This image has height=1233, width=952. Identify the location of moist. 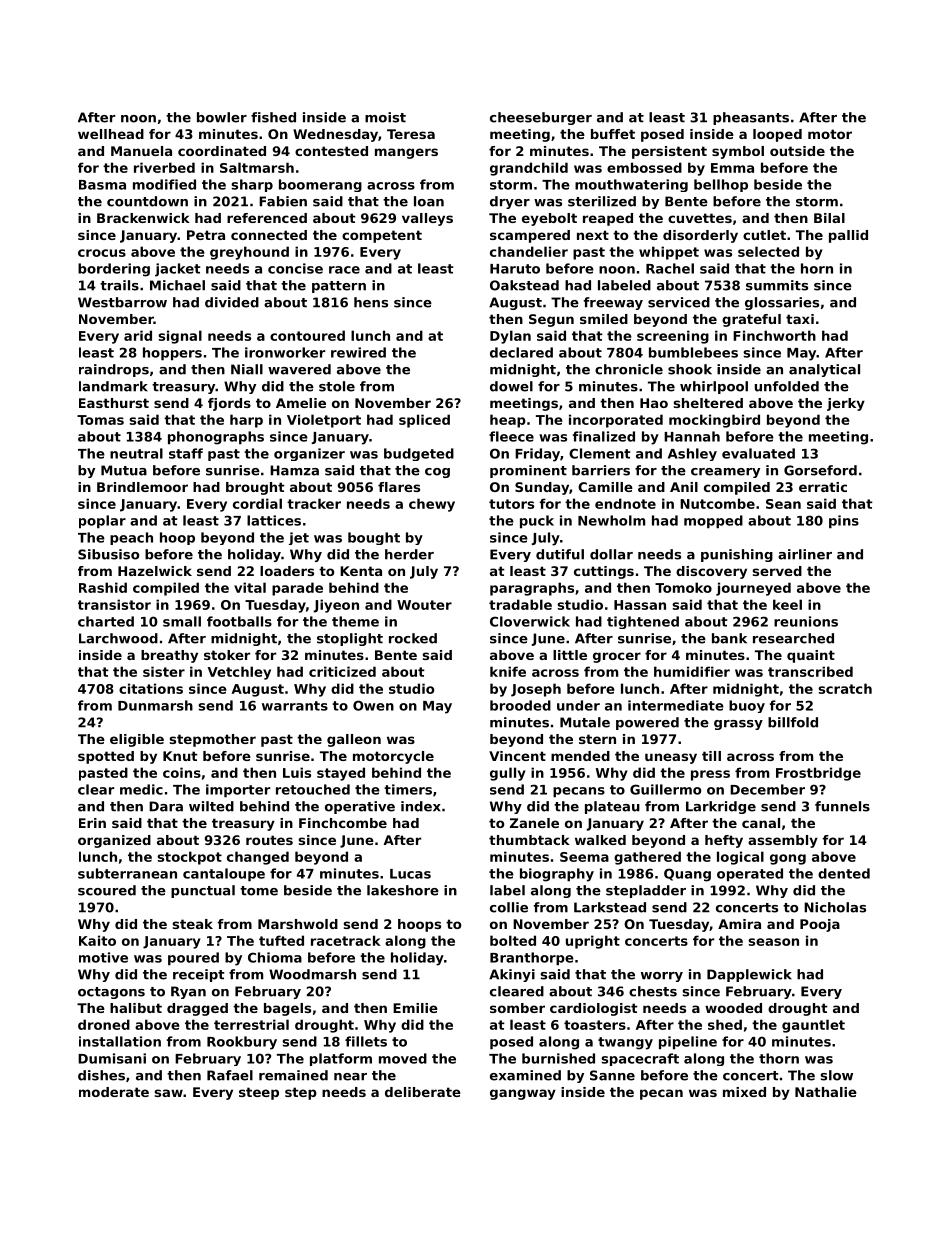
(385, 117).
